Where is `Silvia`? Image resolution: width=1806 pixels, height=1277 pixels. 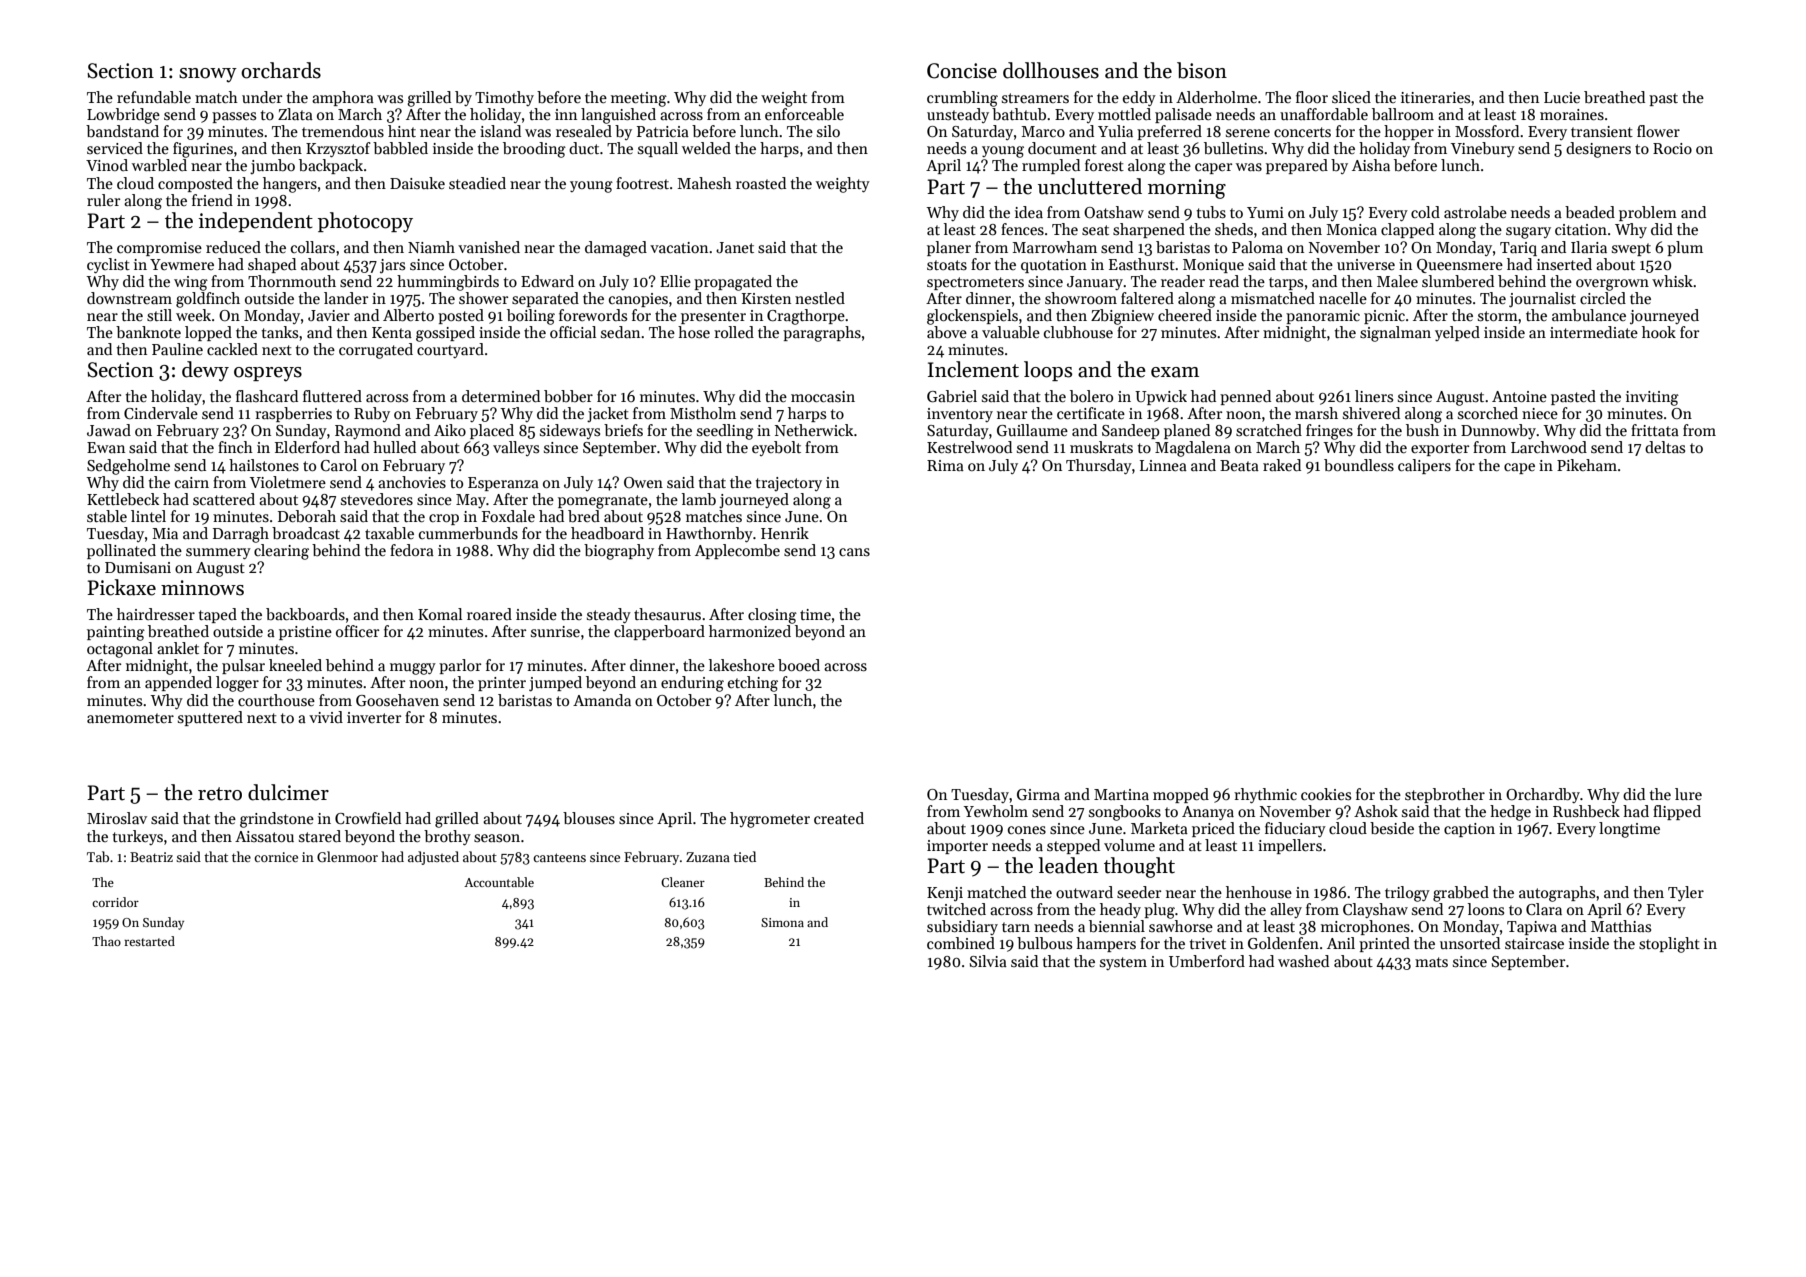
Silvia is located at coordinates (988, 961).
